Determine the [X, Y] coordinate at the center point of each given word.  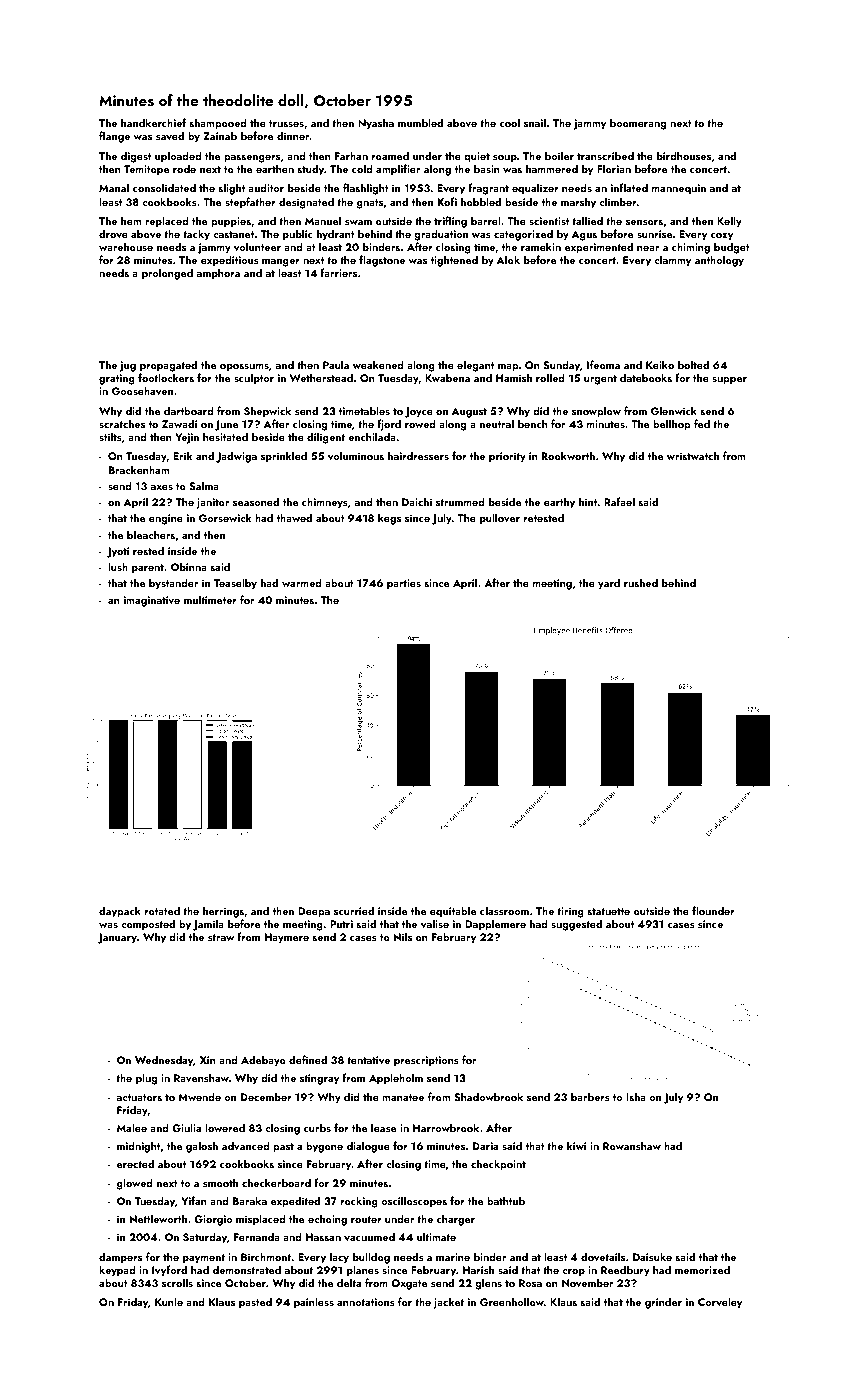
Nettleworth [158, 1218]
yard [609, 584]
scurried [354, 910]
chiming [691, 248]
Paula [336, 364]
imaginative [152, 601]
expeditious [230, 261]
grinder [663, 1303]
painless [314, 1303]
